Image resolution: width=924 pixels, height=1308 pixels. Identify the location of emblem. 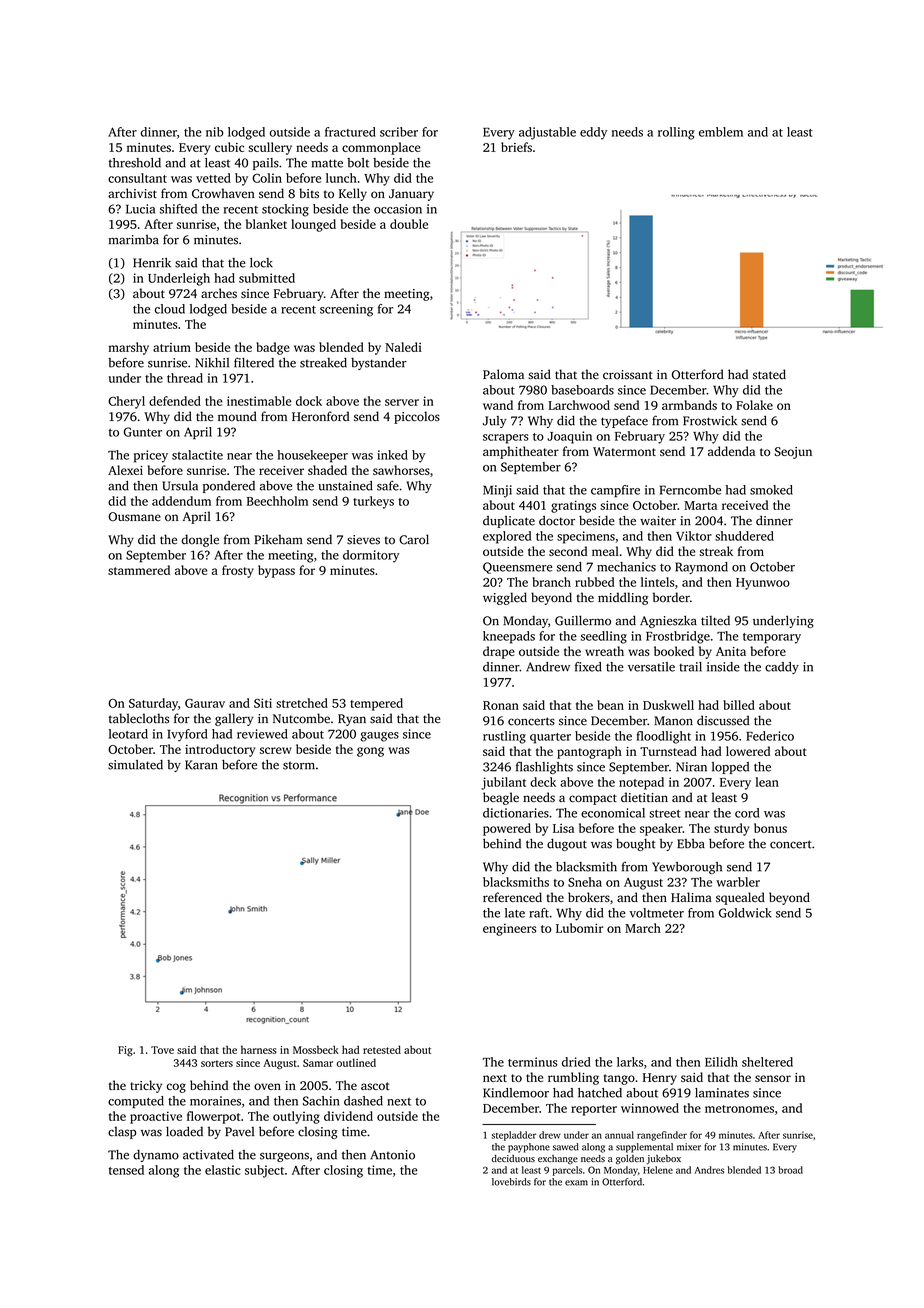
(721, 132).
